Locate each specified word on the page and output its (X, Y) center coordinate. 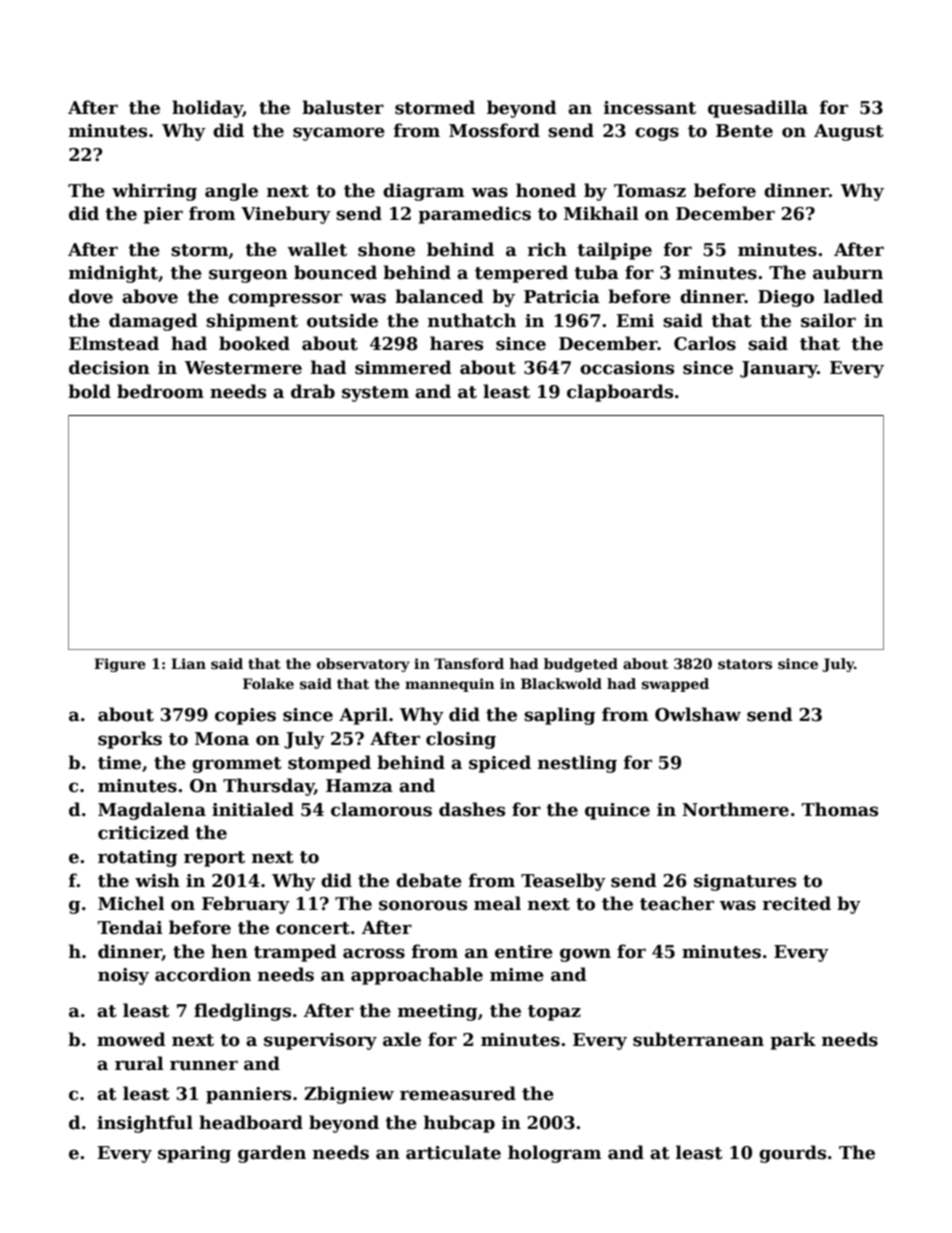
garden (272, 1154)
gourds (792, 1154)
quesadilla (758, 109)
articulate (453, 1152)
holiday (207, 109)
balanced (439, 296)
